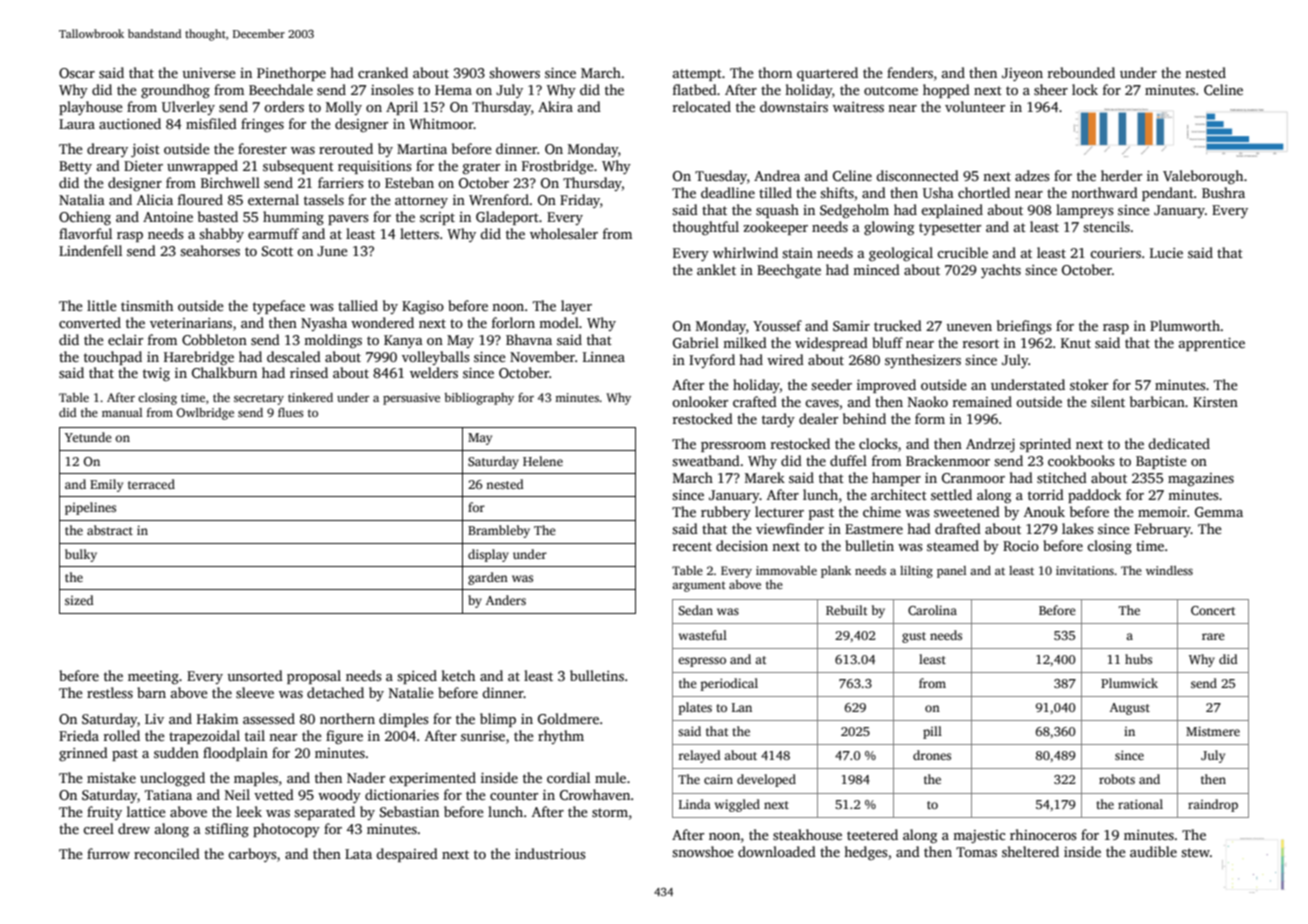 Image resolution: width=1308 pixels, height=924 pixels. I want to click on drew, so click(134, 828).
